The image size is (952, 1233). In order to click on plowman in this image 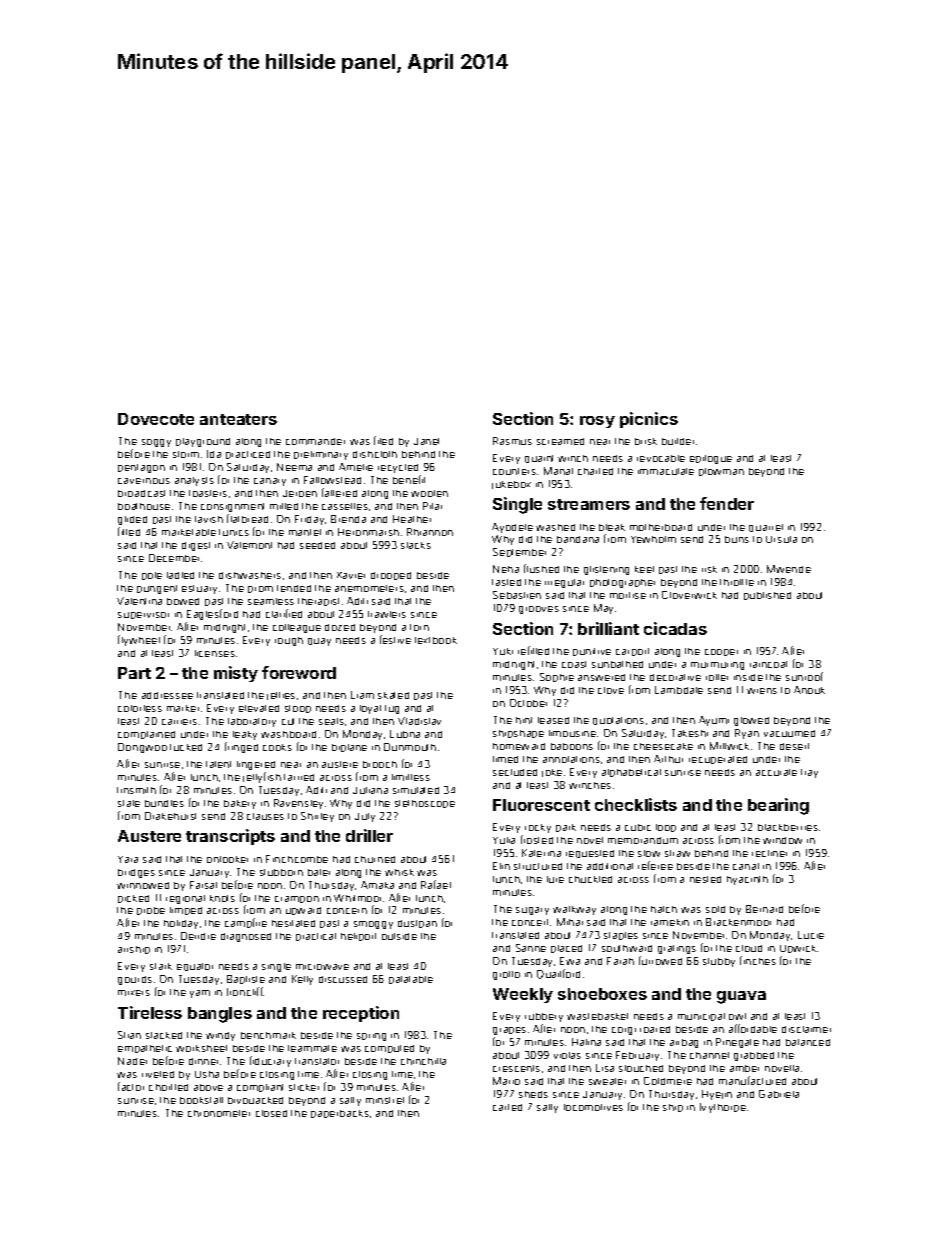, I will do `click(721, 472)`.
